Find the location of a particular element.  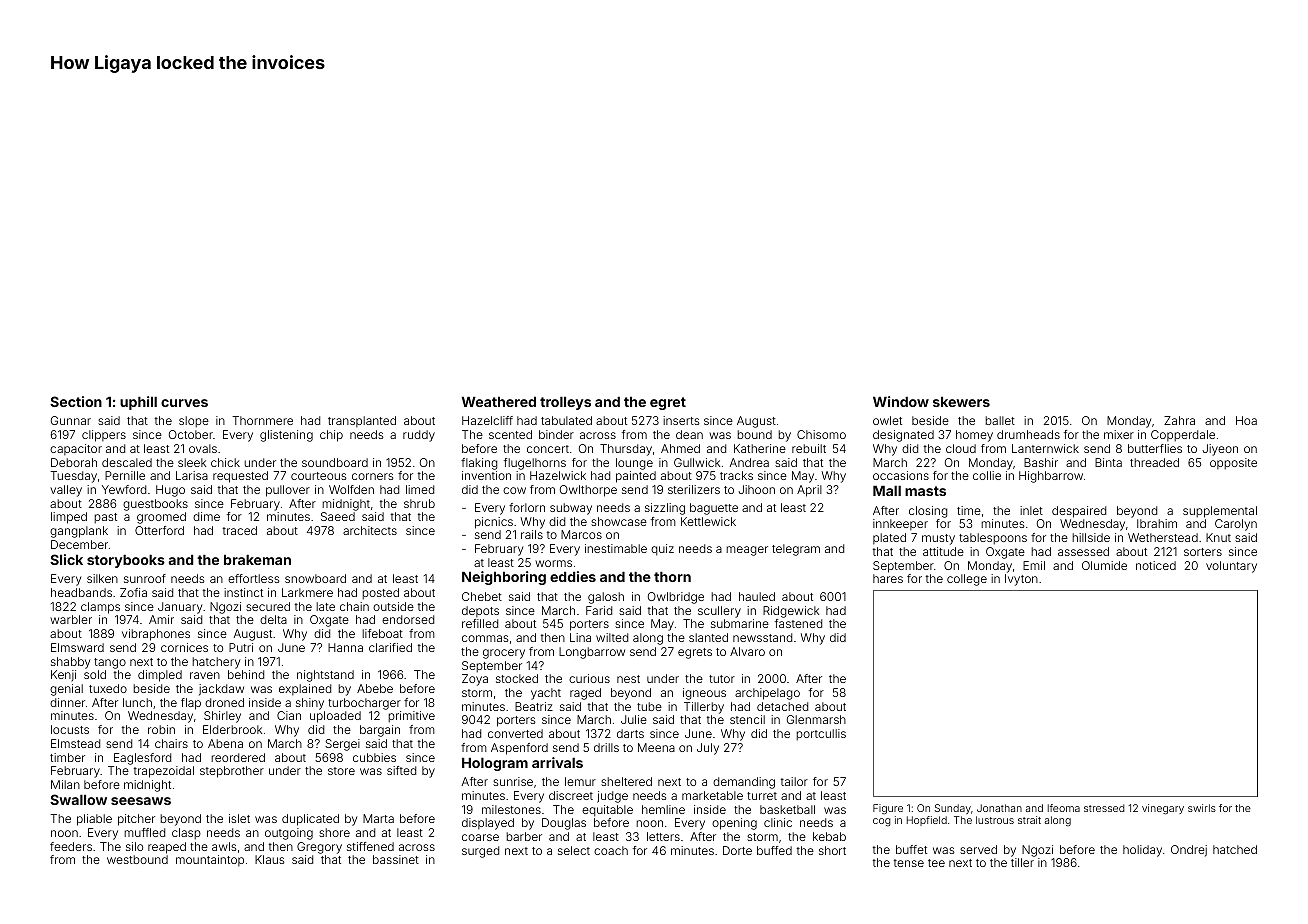

Gunnar is located at coordinates (71, 420).
